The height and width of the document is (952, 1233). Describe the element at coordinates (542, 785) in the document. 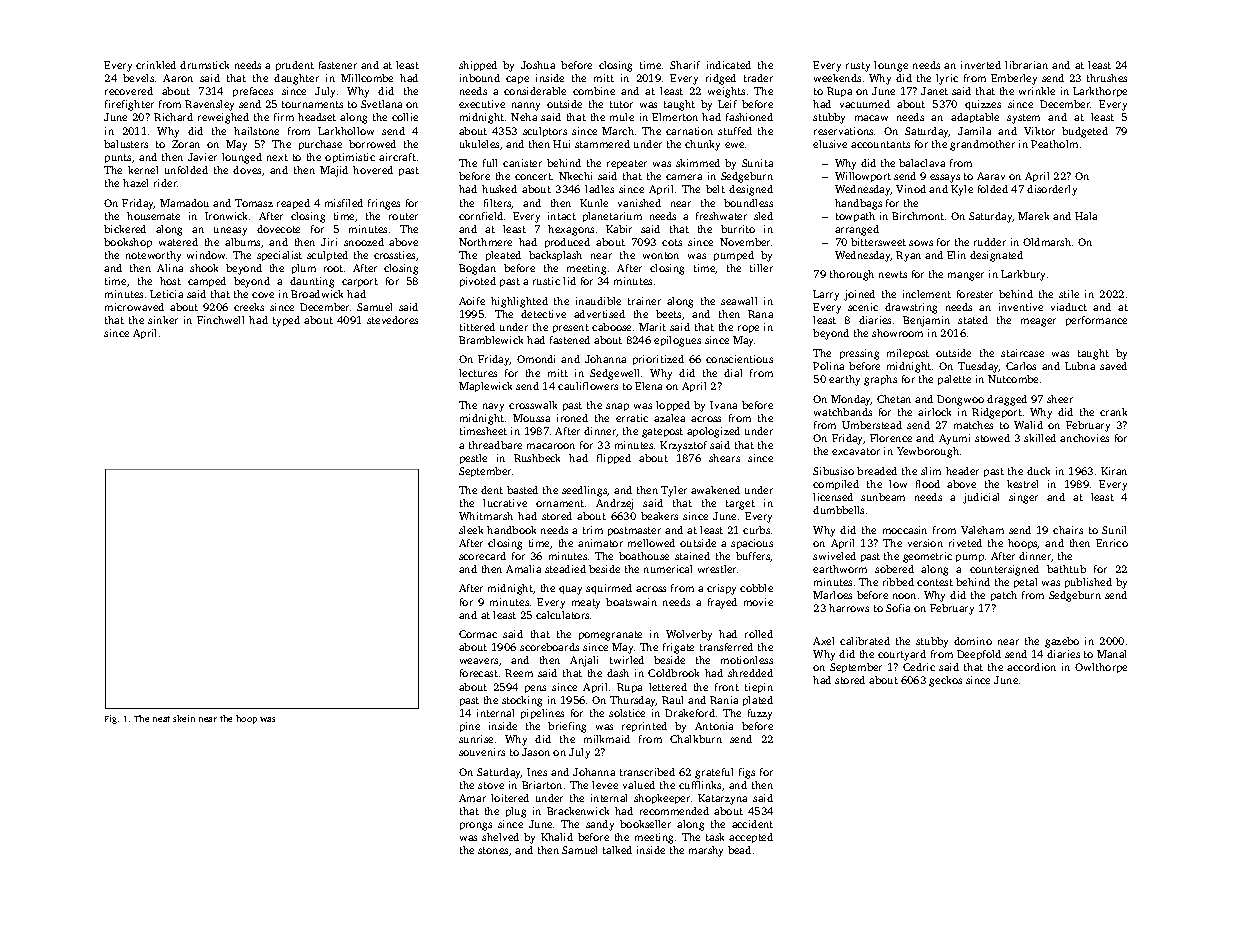

I see `Briarton` at that location.
